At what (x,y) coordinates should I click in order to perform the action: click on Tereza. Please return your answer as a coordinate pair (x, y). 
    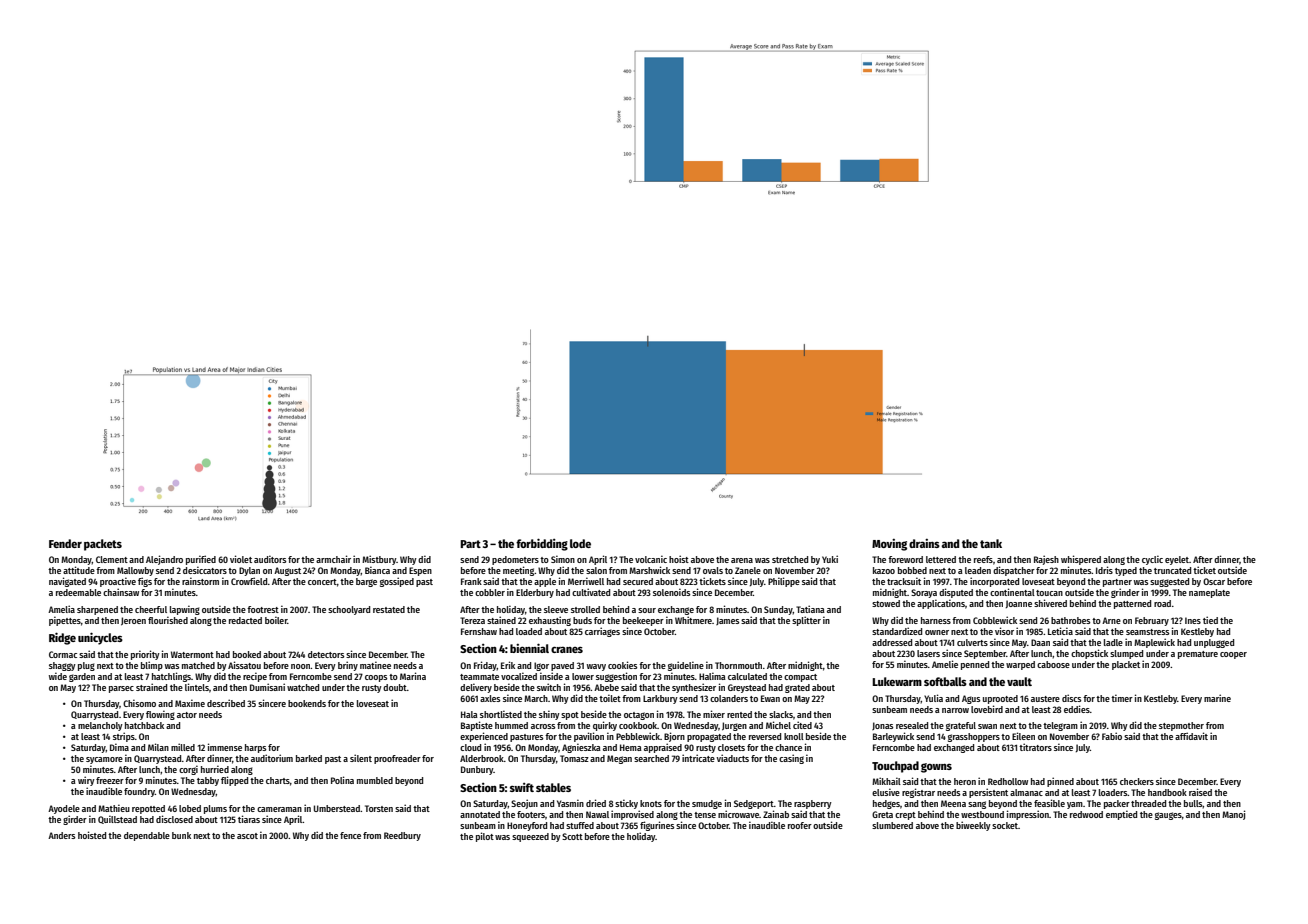
    Looking at the image, I should click on (472, 620).
